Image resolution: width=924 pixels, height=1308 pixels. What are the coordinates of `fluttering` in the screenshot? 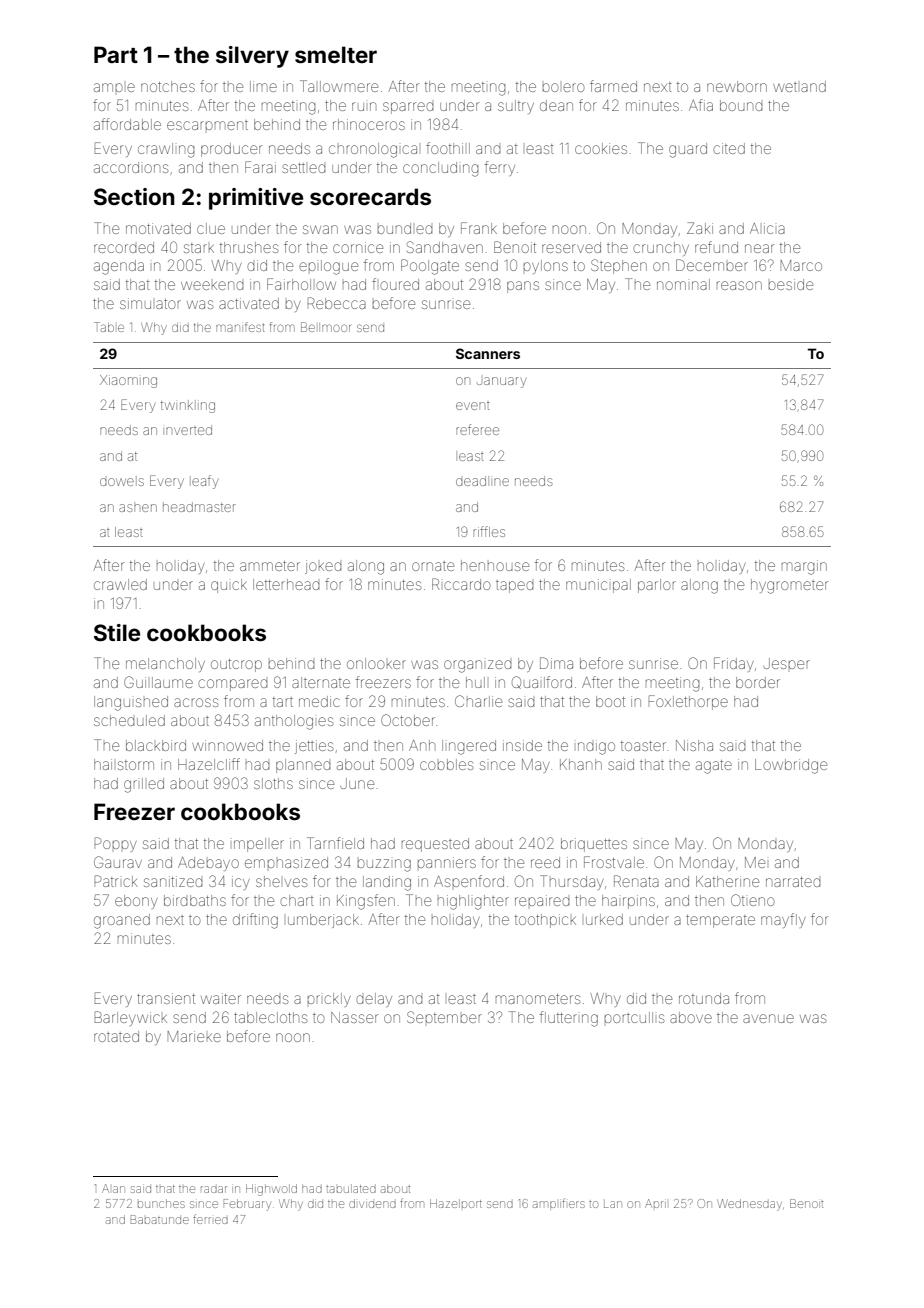 It's located at (569, 1019).
